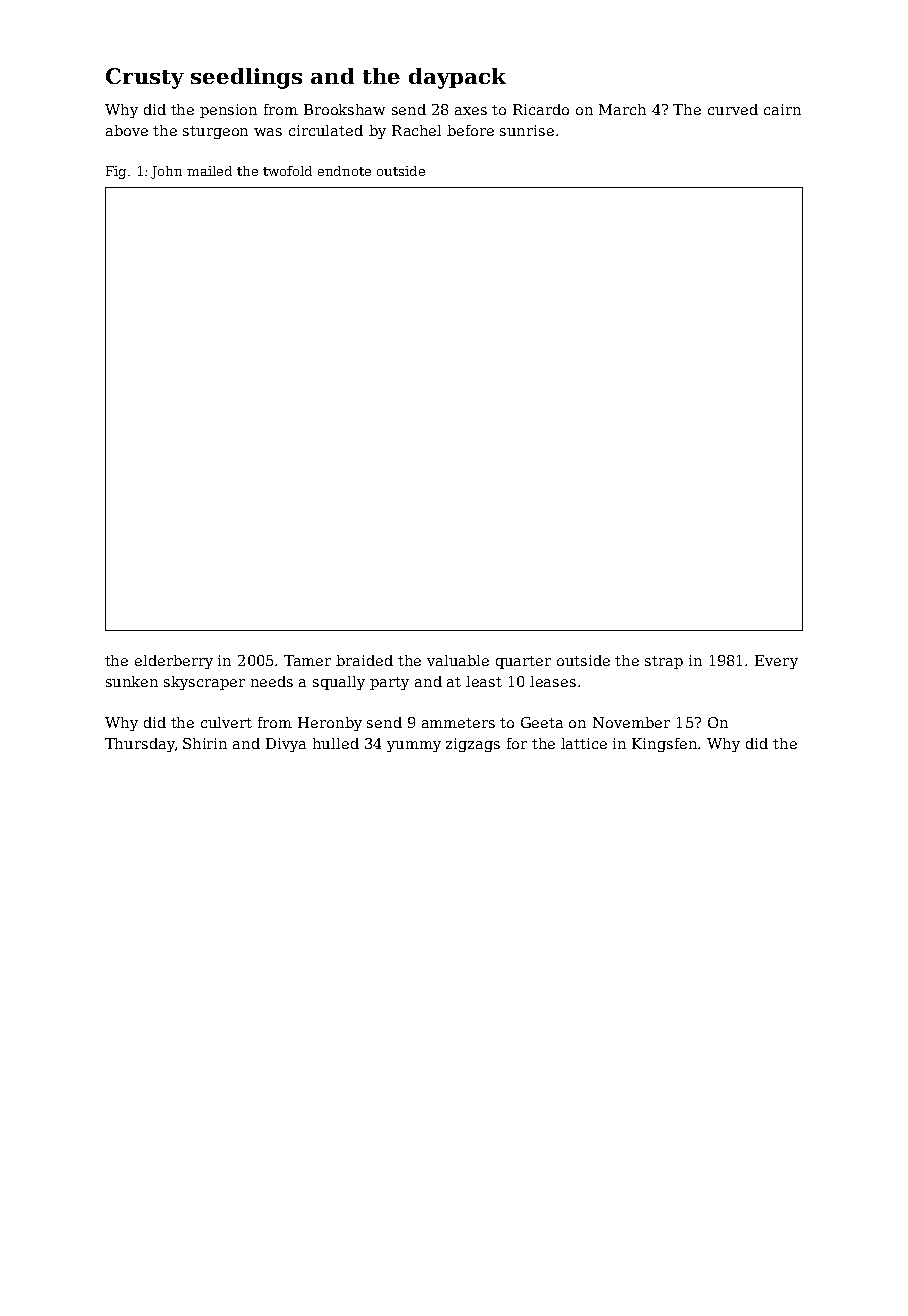 Image resolution: width=908 pixels, height=1316 pixels. What do you see at coordinates (416, 130) in the document?
I see `Rachel` at bounding box center [416, 130].
